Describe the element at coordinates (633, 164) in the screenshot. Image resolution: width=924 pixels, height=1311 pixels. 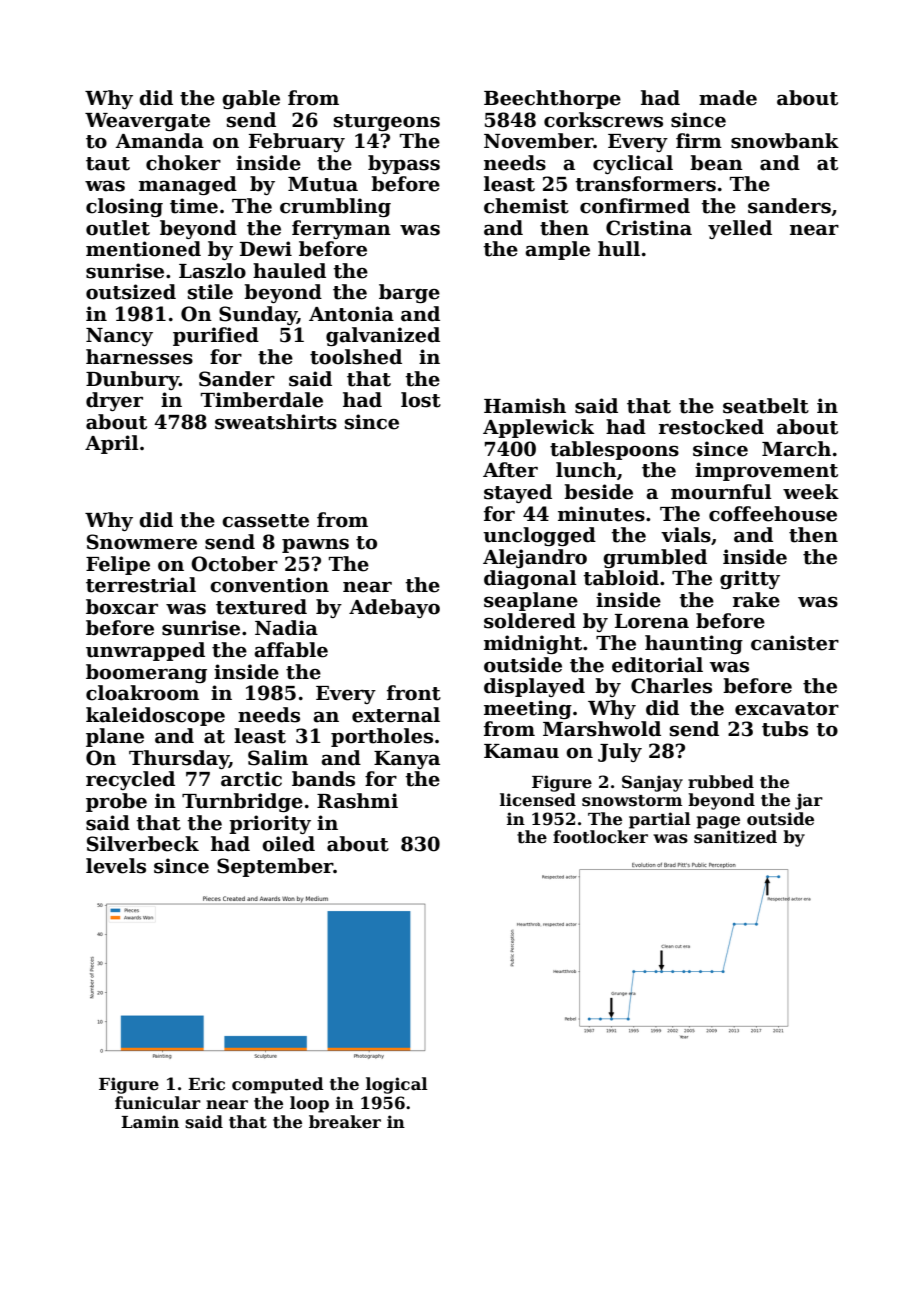
I see `cyclical` at that location.
